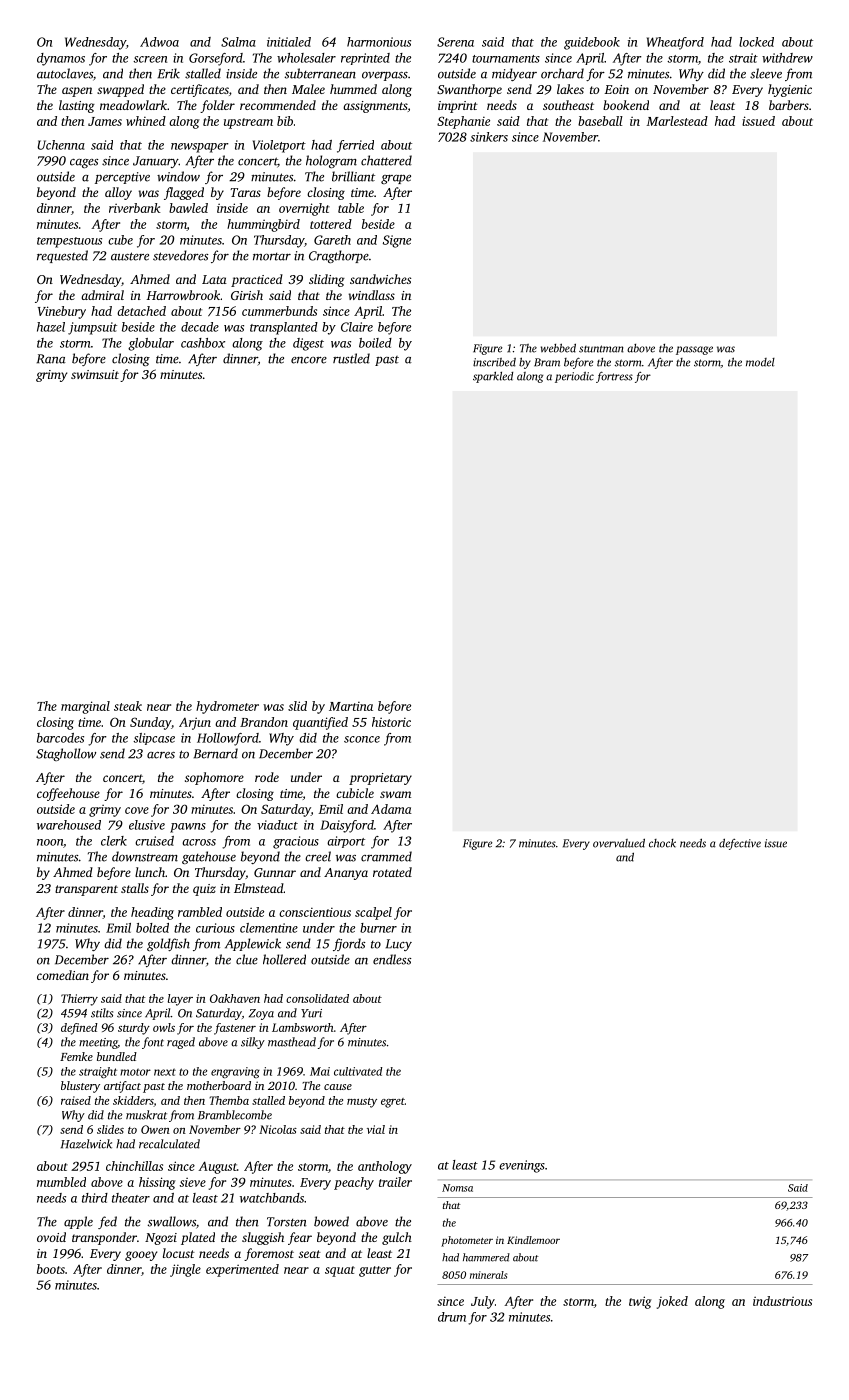  What do you see at coordinates (50, 842) in the image?
I see `noon` at bounding box center [50, 842].
